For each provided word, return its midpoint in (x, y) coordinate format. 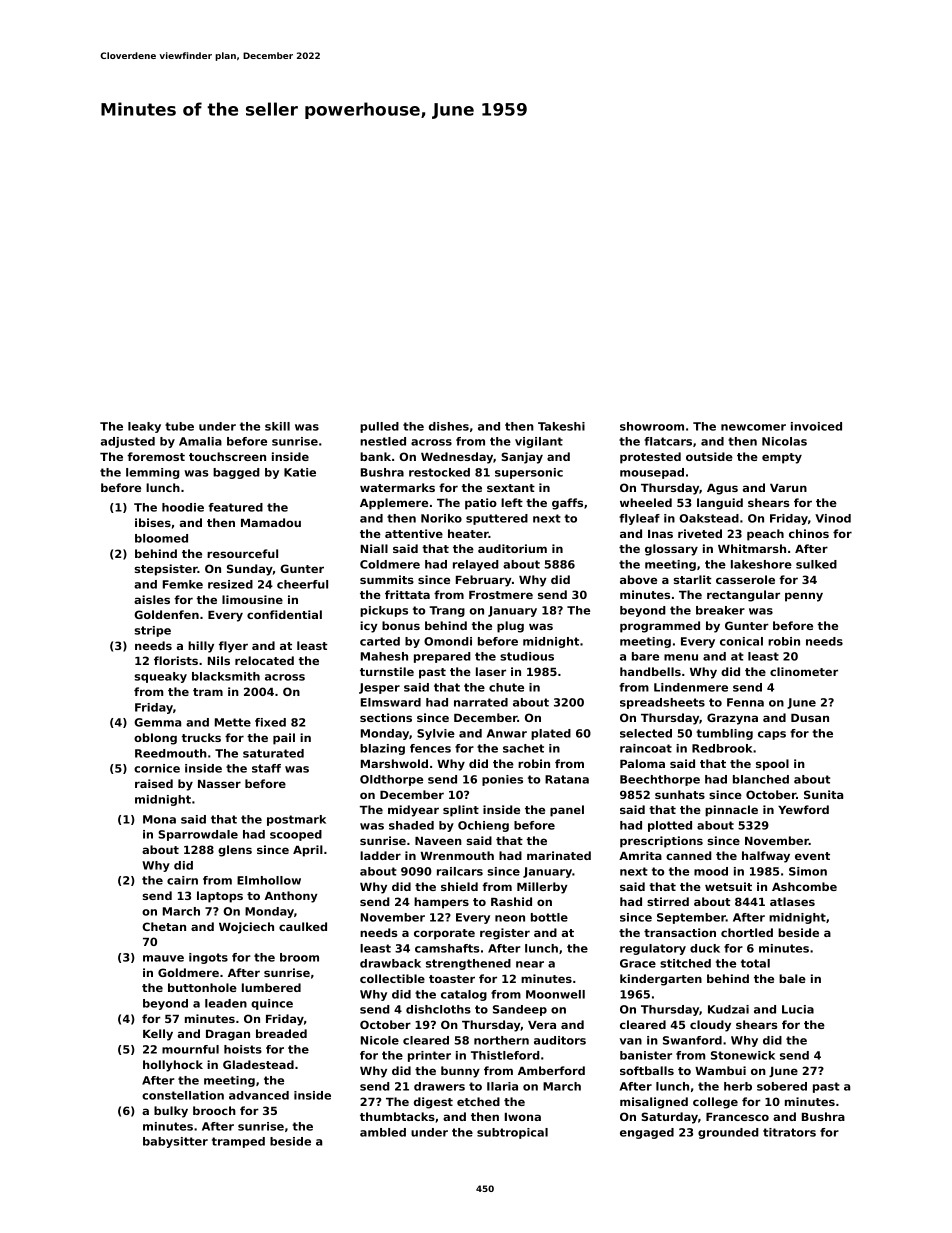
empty (782, 458)
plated (551, 734)
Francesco (737, 1117)
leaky (144, 427)
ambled (383, 1132)
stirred (668, 901)
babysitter (175, 1142)
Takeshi (561, 426)
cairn (182, 880)
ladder (380, 855)
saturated (273, 753)
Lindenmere (691, 687)
